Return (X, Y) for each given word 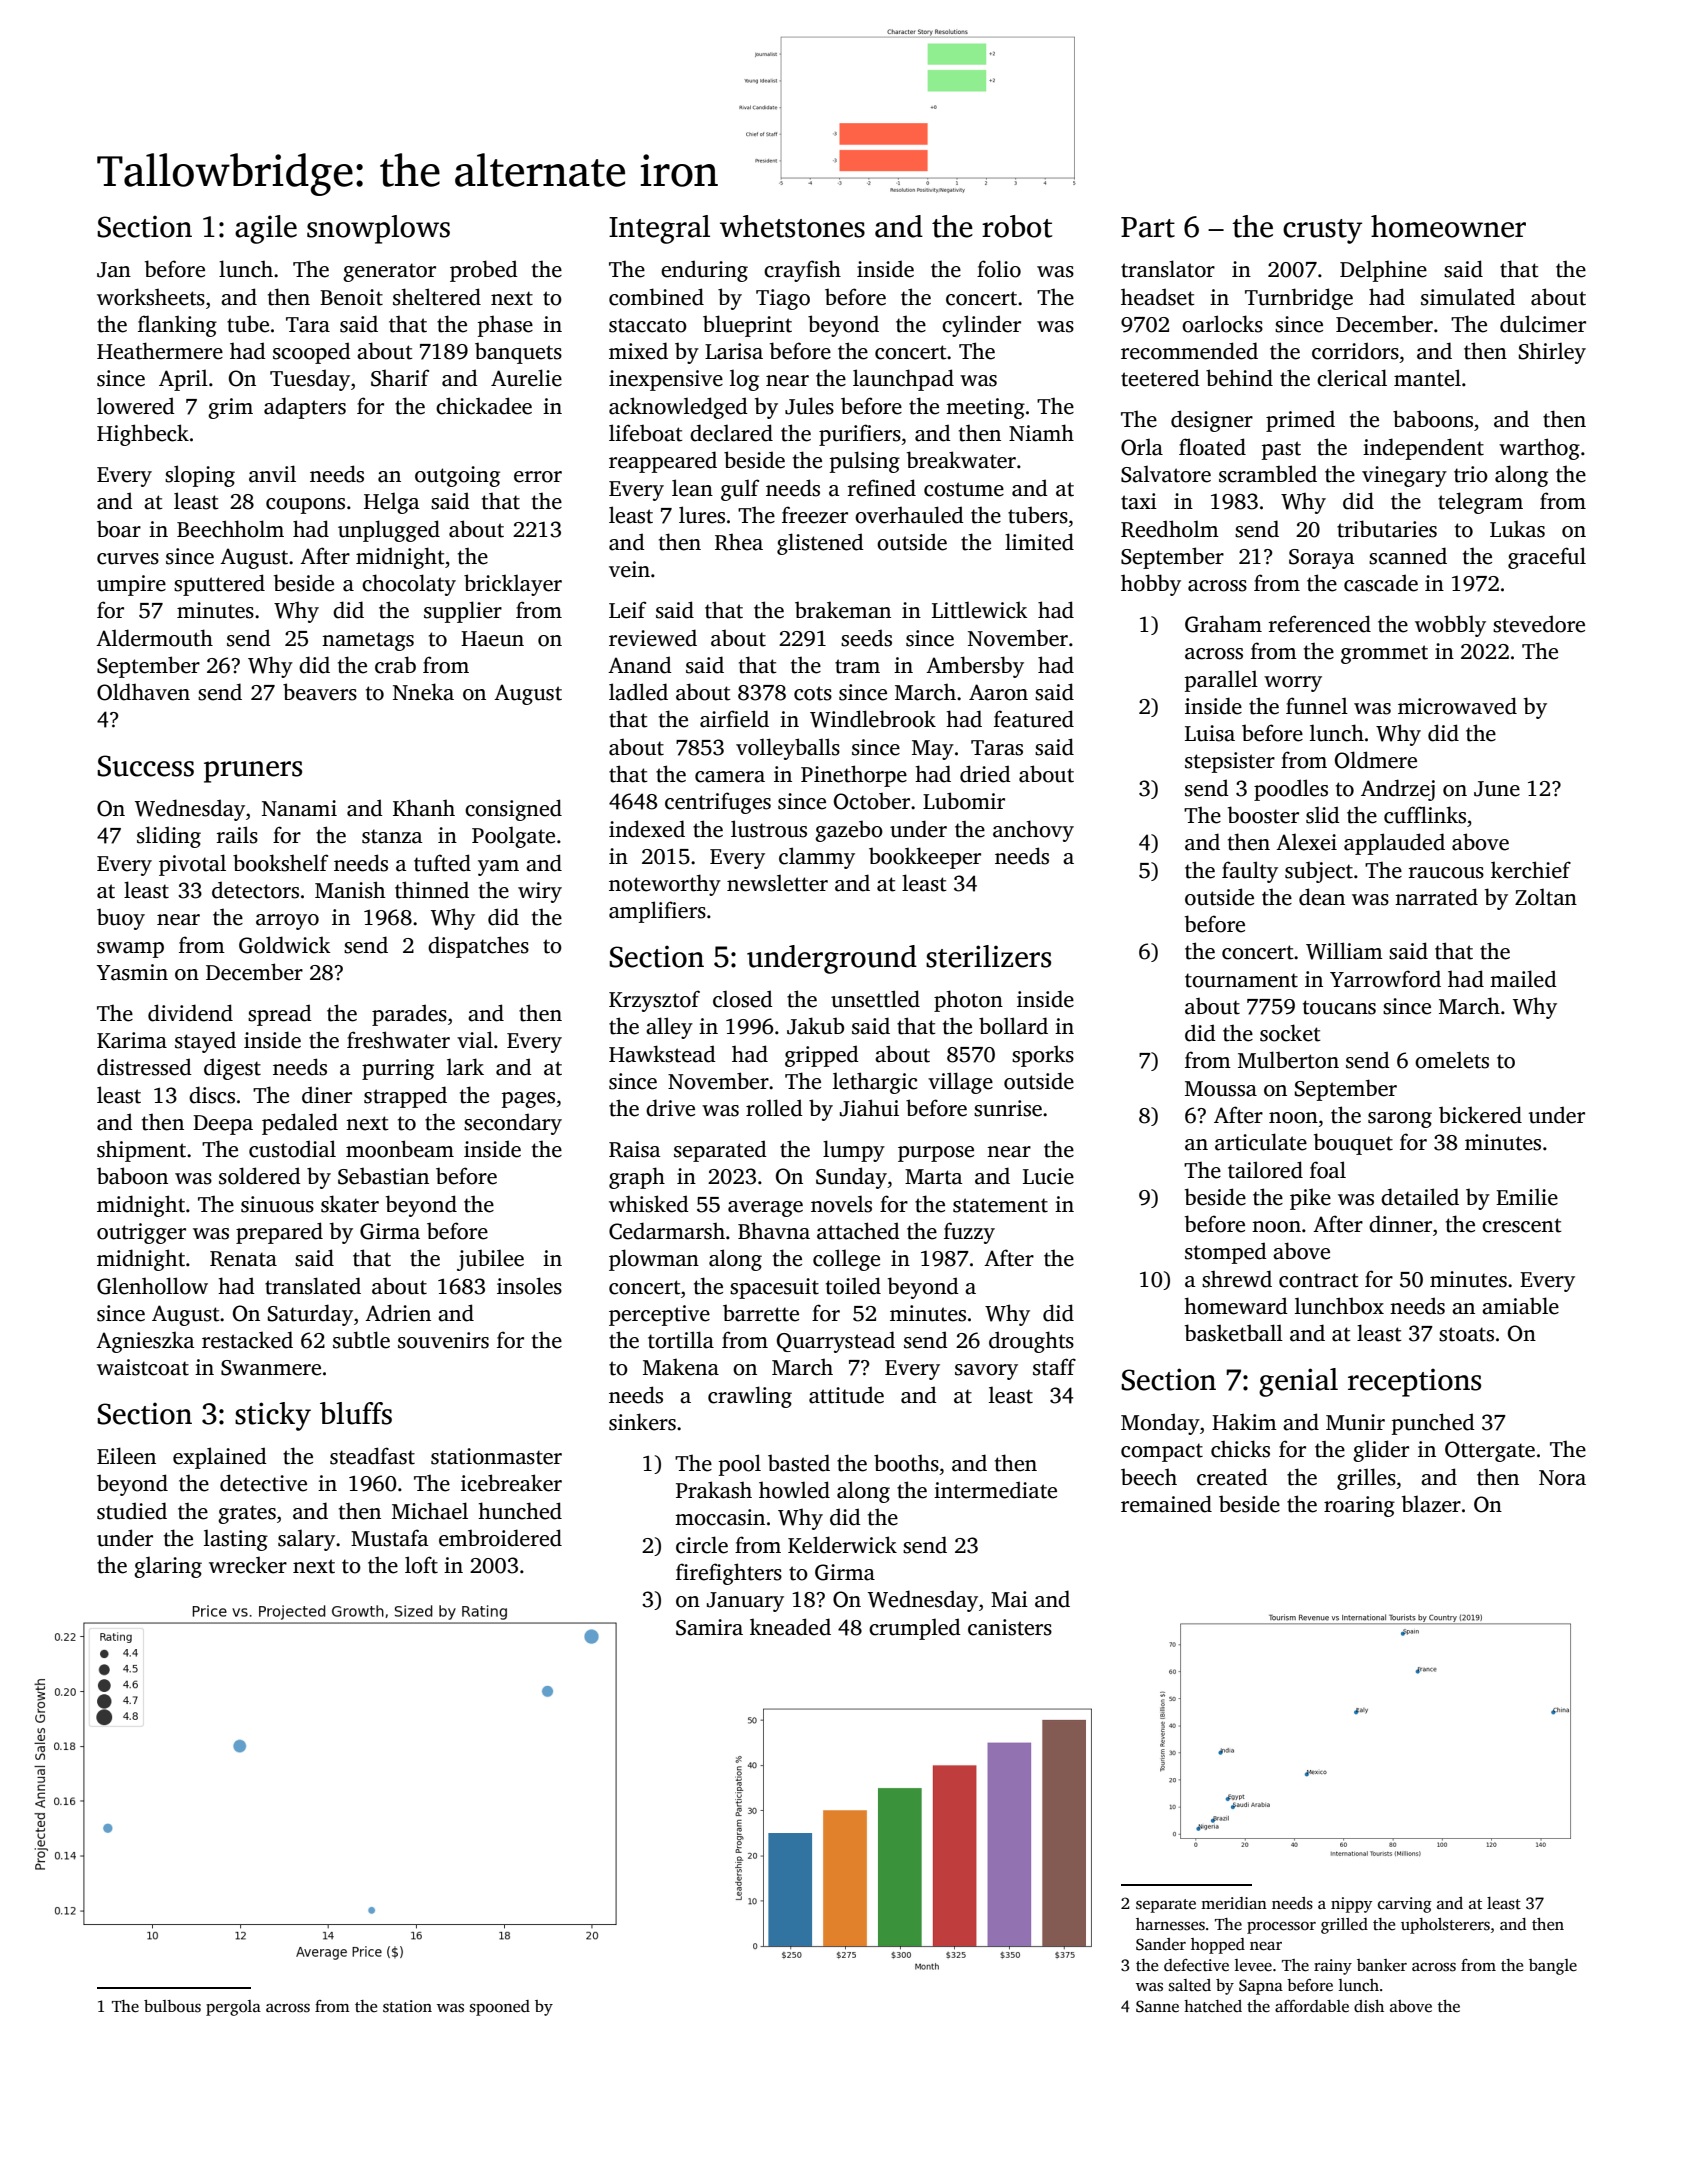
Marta (934, 1177)
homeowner (1448, 226)
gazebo (849, 831)
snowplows (378, 229)
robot (1017, 226)
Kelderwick (842, 1545)
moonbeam (400, 1149)
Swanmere (271, 1368)
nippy (1351, 1905)
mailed (1523, 979)
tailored (1265, 1170)
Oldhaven (143, 692)
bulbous (172, 2006)
